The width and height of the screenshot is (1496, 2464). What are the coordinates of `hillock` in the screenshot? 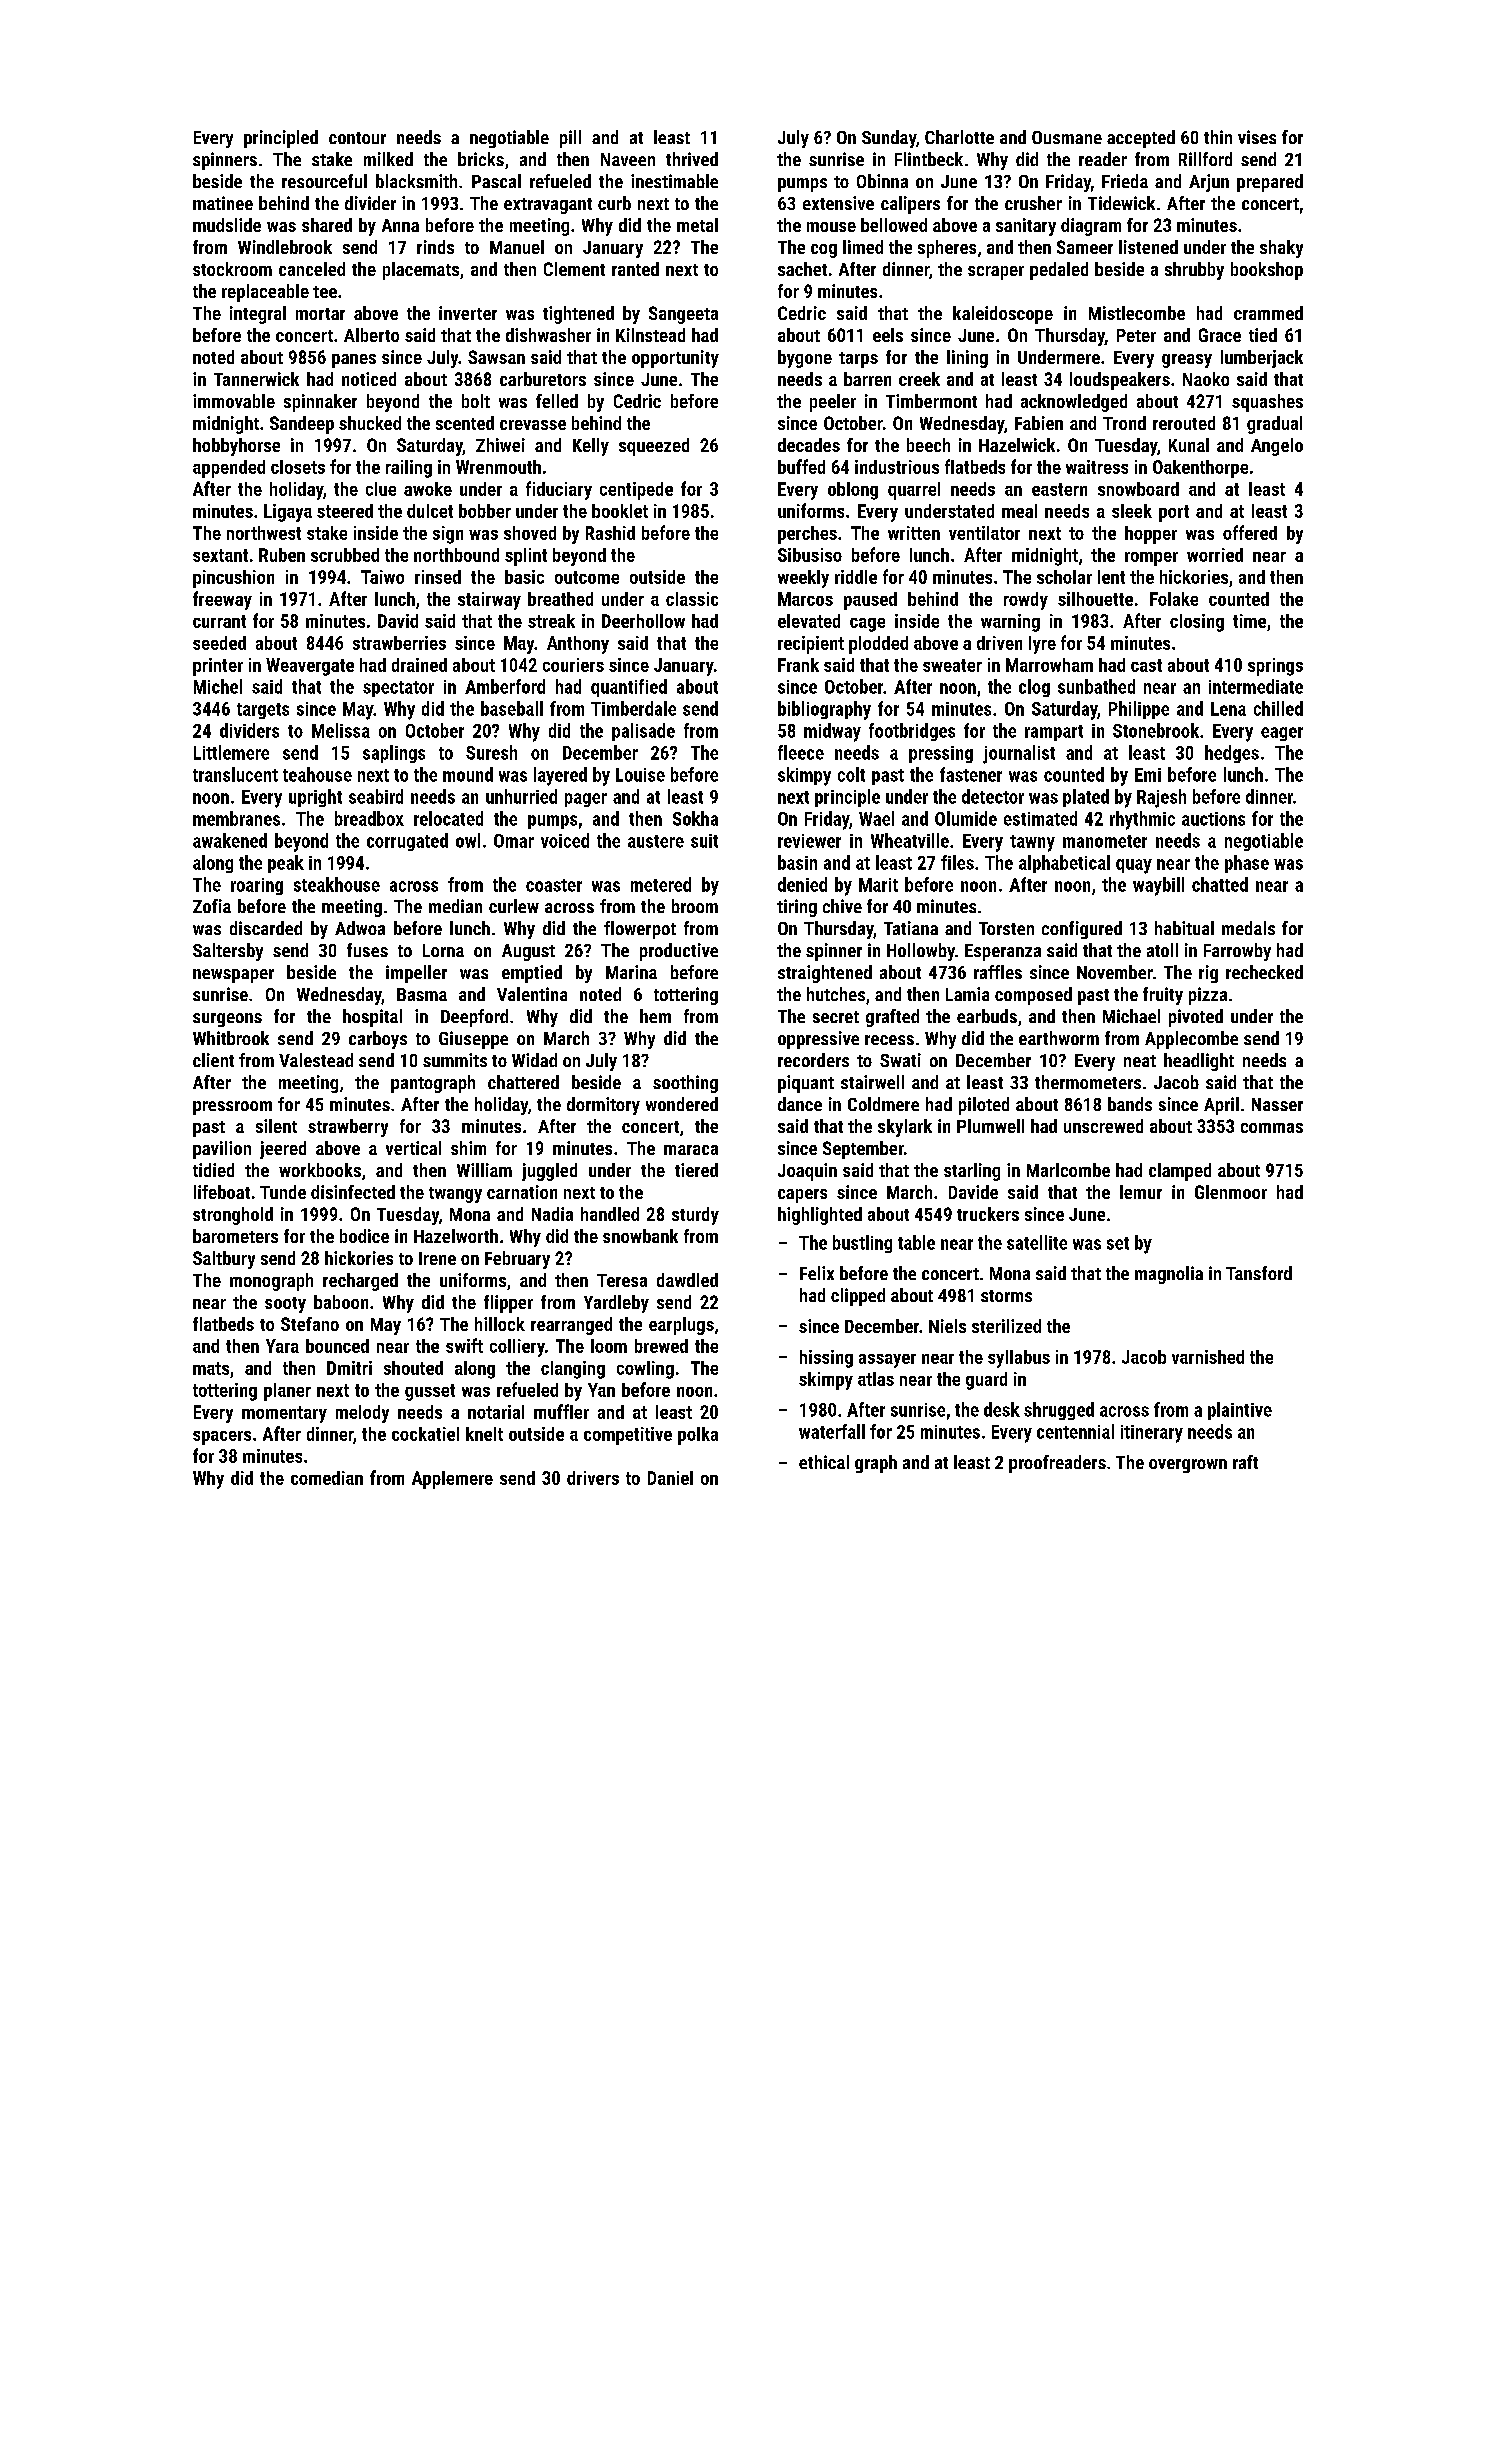 It's located at (500, 1324).
